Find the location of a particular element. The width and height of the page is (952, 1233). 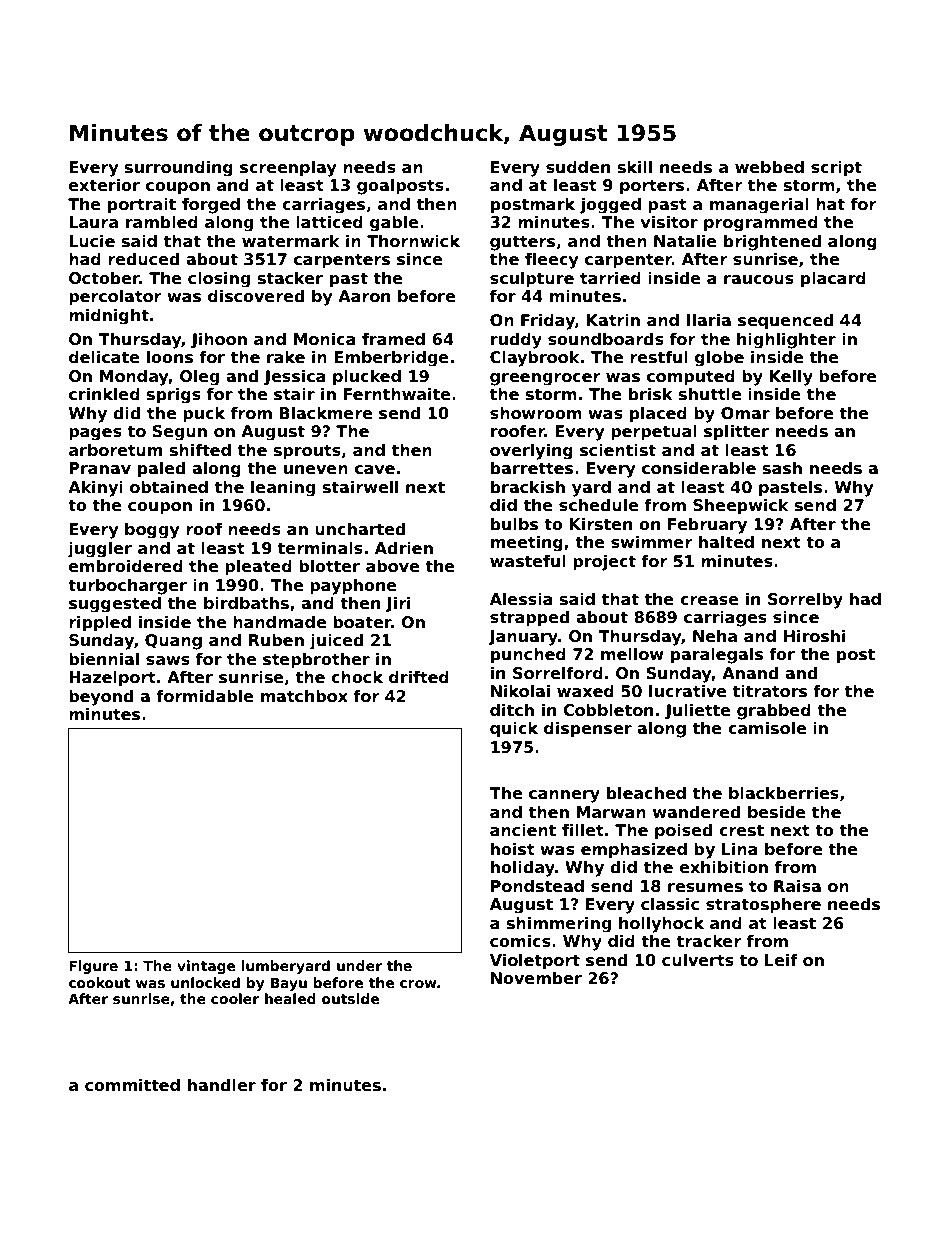

titrators is located at coordinates (770, 691).
